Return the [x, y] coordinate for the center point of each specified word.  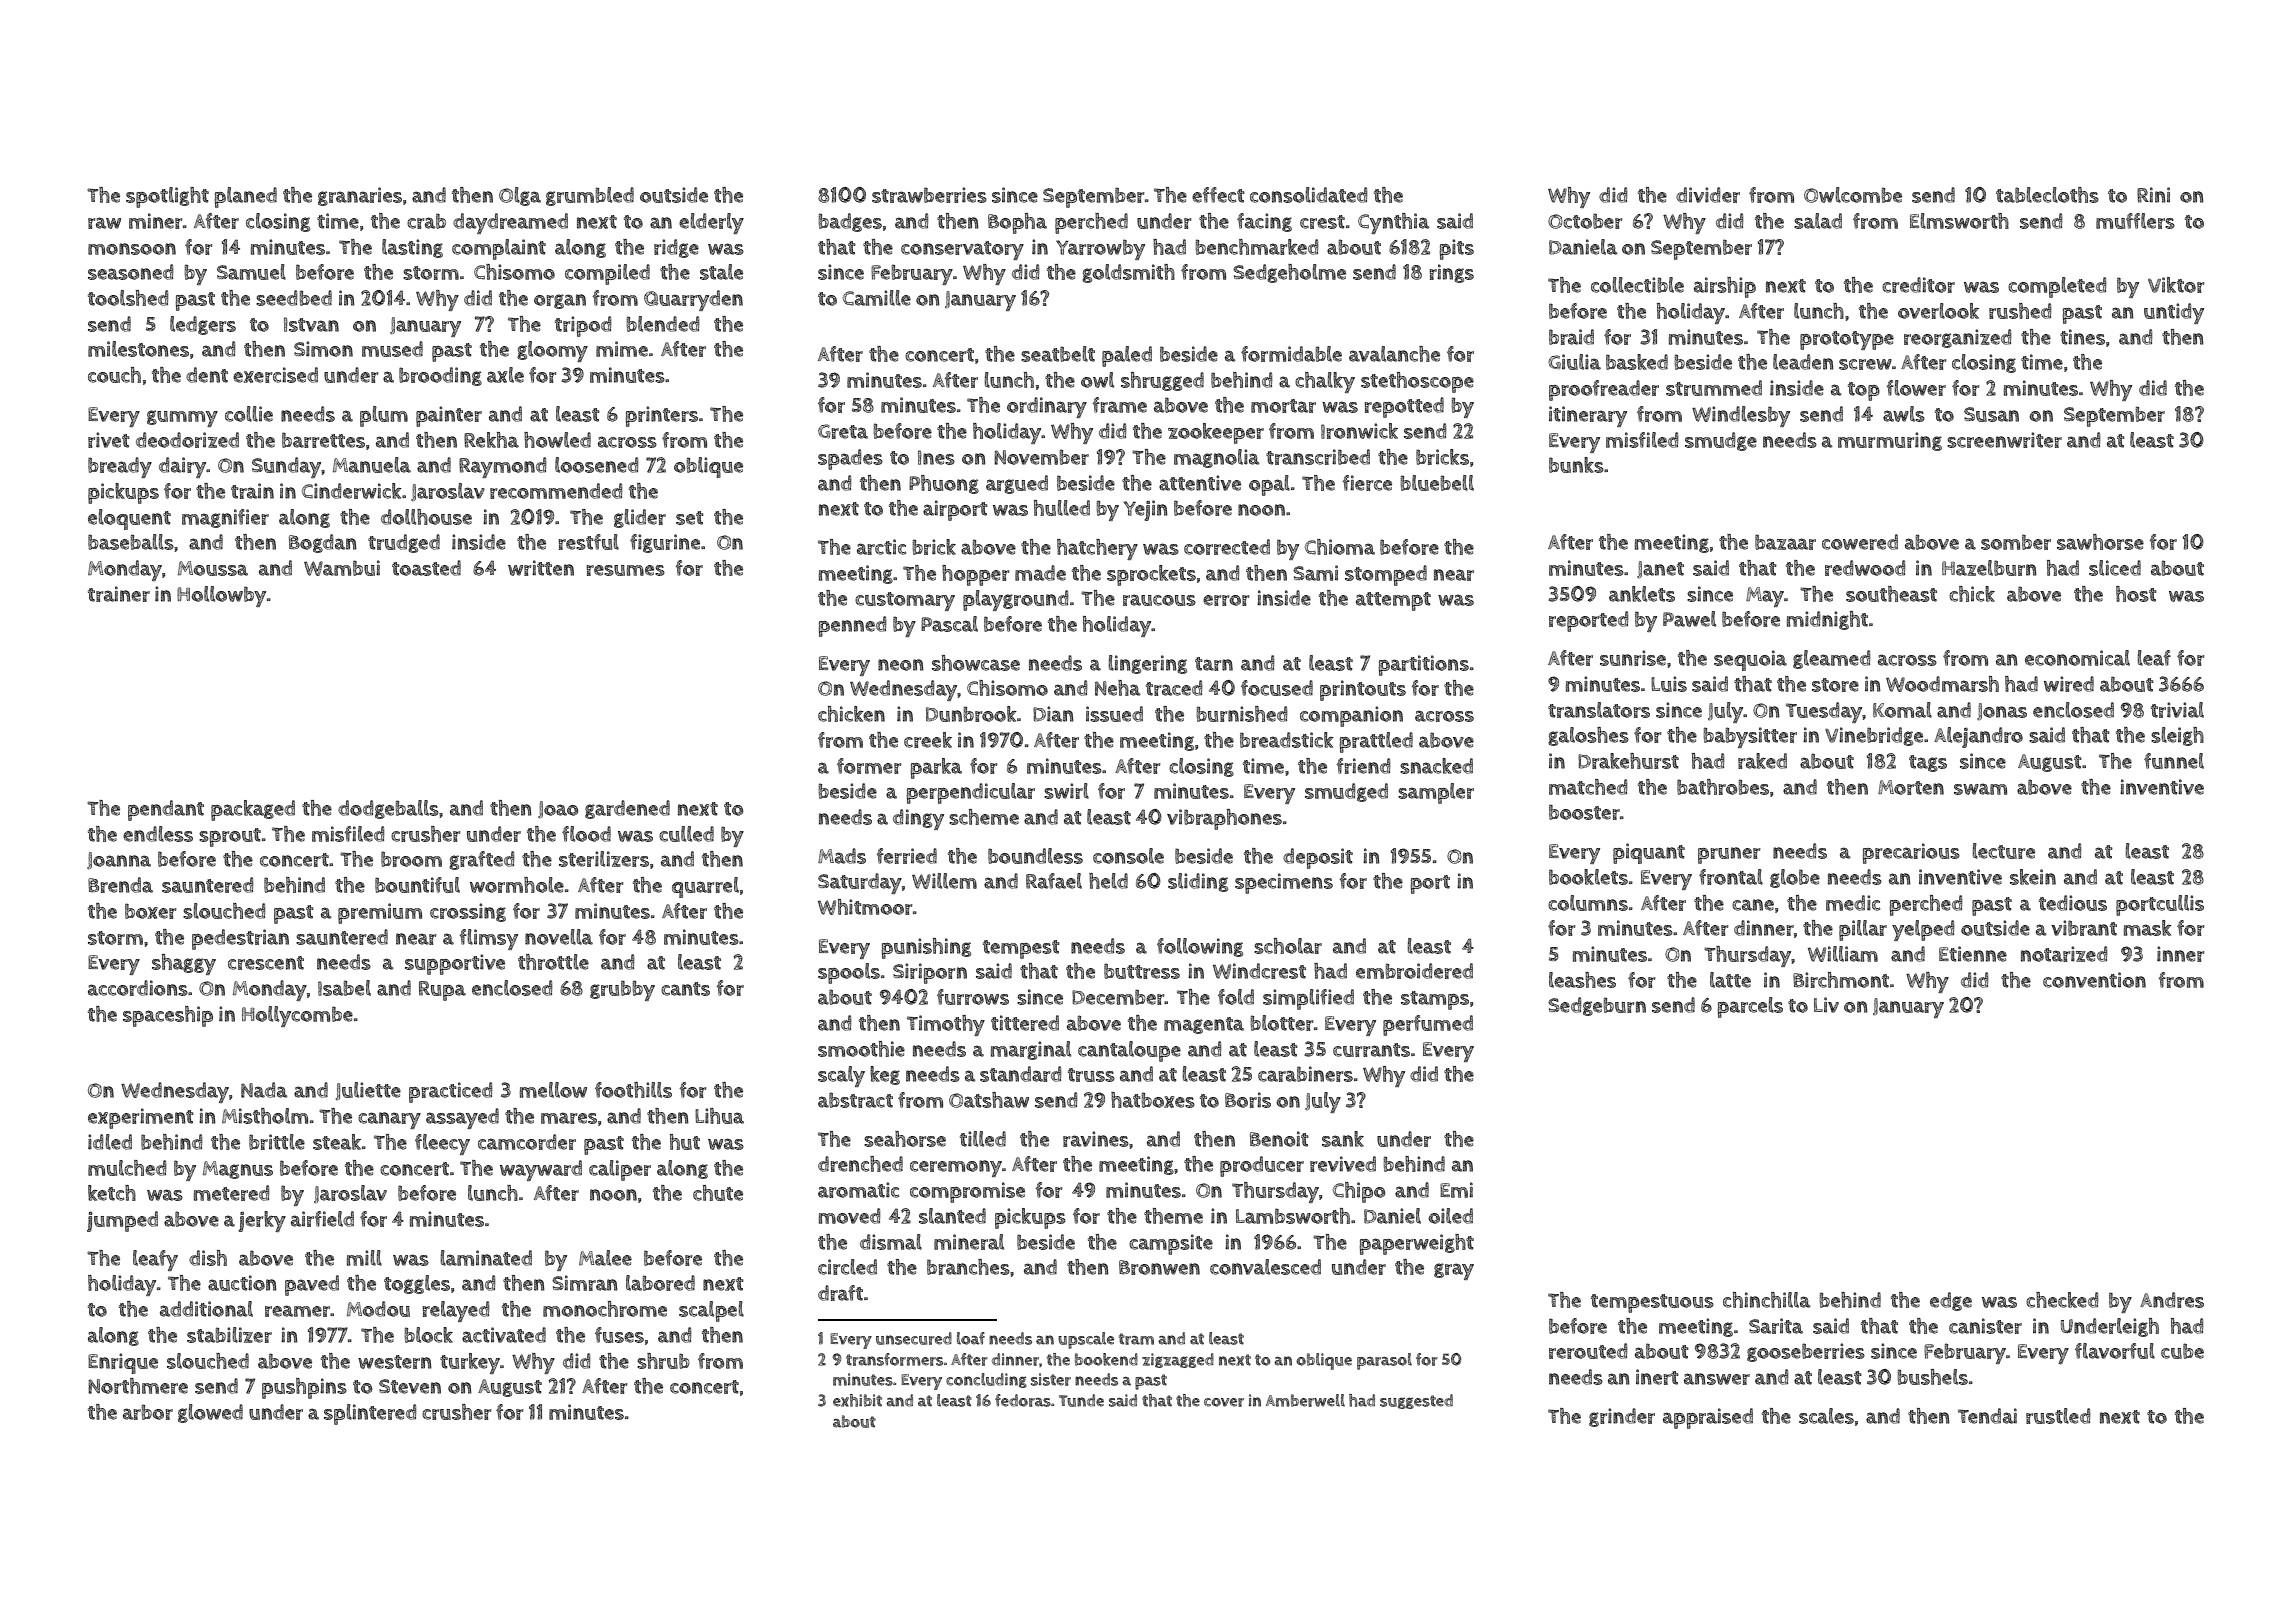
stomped [1386, 575]
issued [1114, 714]
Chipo [1359, 1192]
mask [2148, 928]
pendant [166, 810]
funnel [2174, 761]
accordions [138, 988]
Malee [605, 1258]
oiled [1450, 1216]
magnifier [225, 518]
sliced [2115, 568]
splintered [370, 1414]
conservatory [962, 250]
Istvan [311, 324]
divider [1708, 195]
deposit [1318, 858]
